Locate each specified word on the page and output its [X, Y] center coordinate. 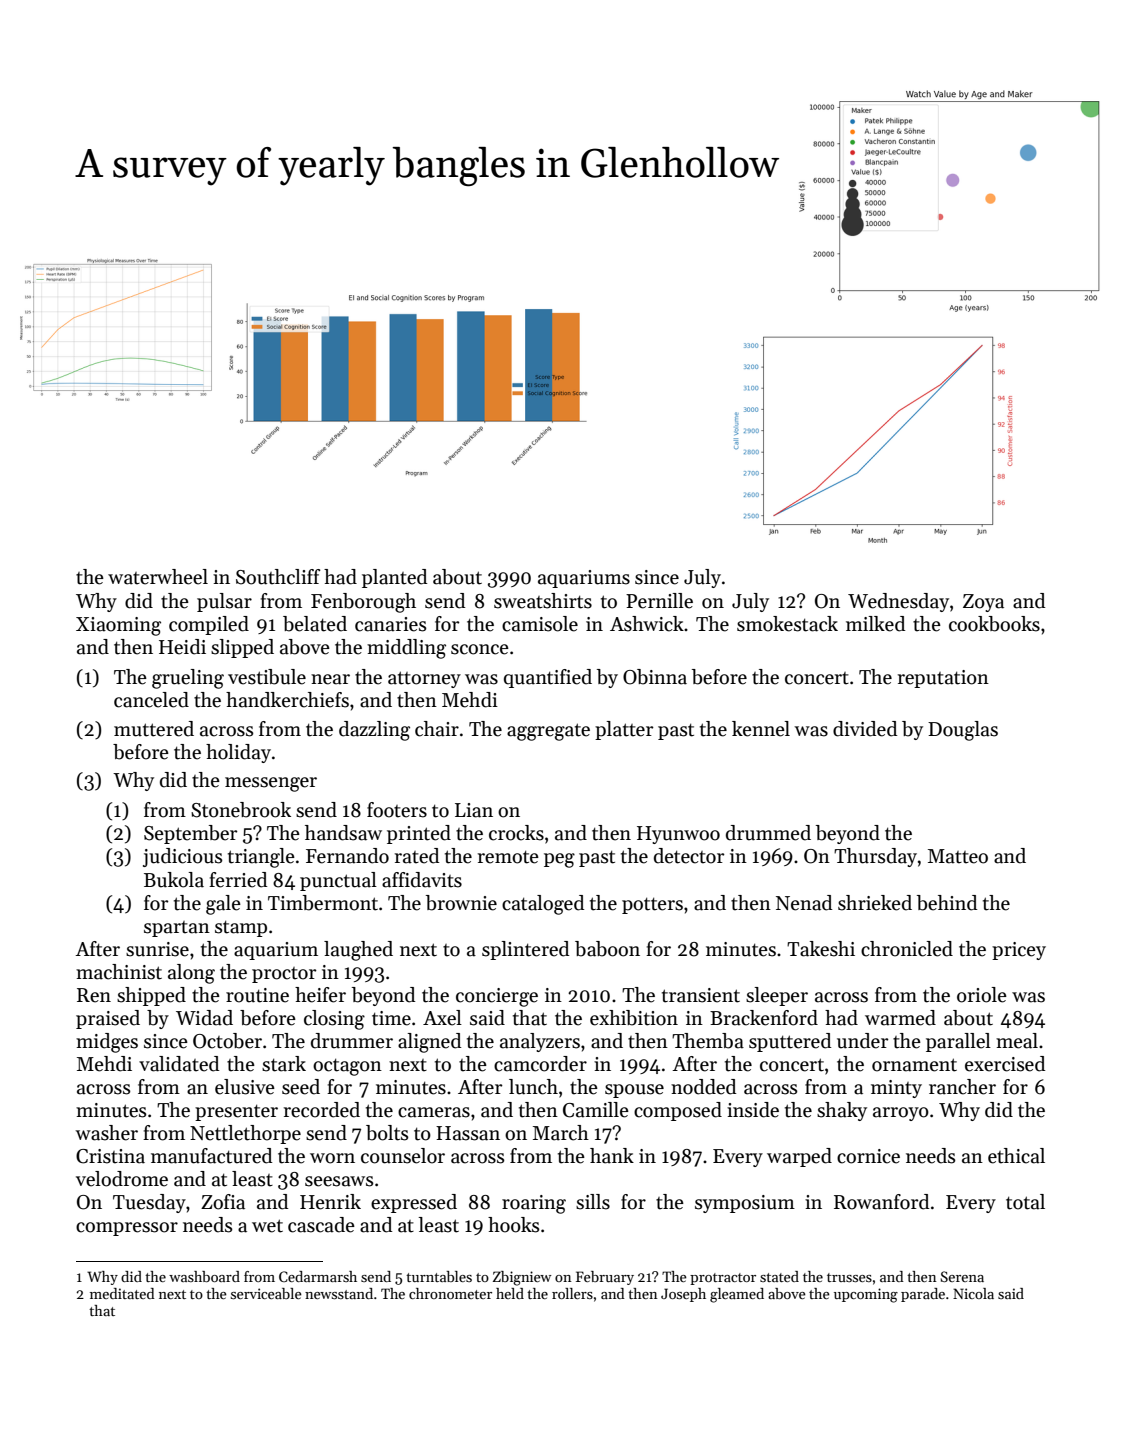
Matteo [958, 856]
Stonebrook [241, 810]
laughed [358, 951]
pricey [1019, 951]
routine [257, 995]
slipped [242, 648]
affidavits [422, 880]
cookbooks [994, 624]
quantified [548, 678]
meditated [122, 1293]
